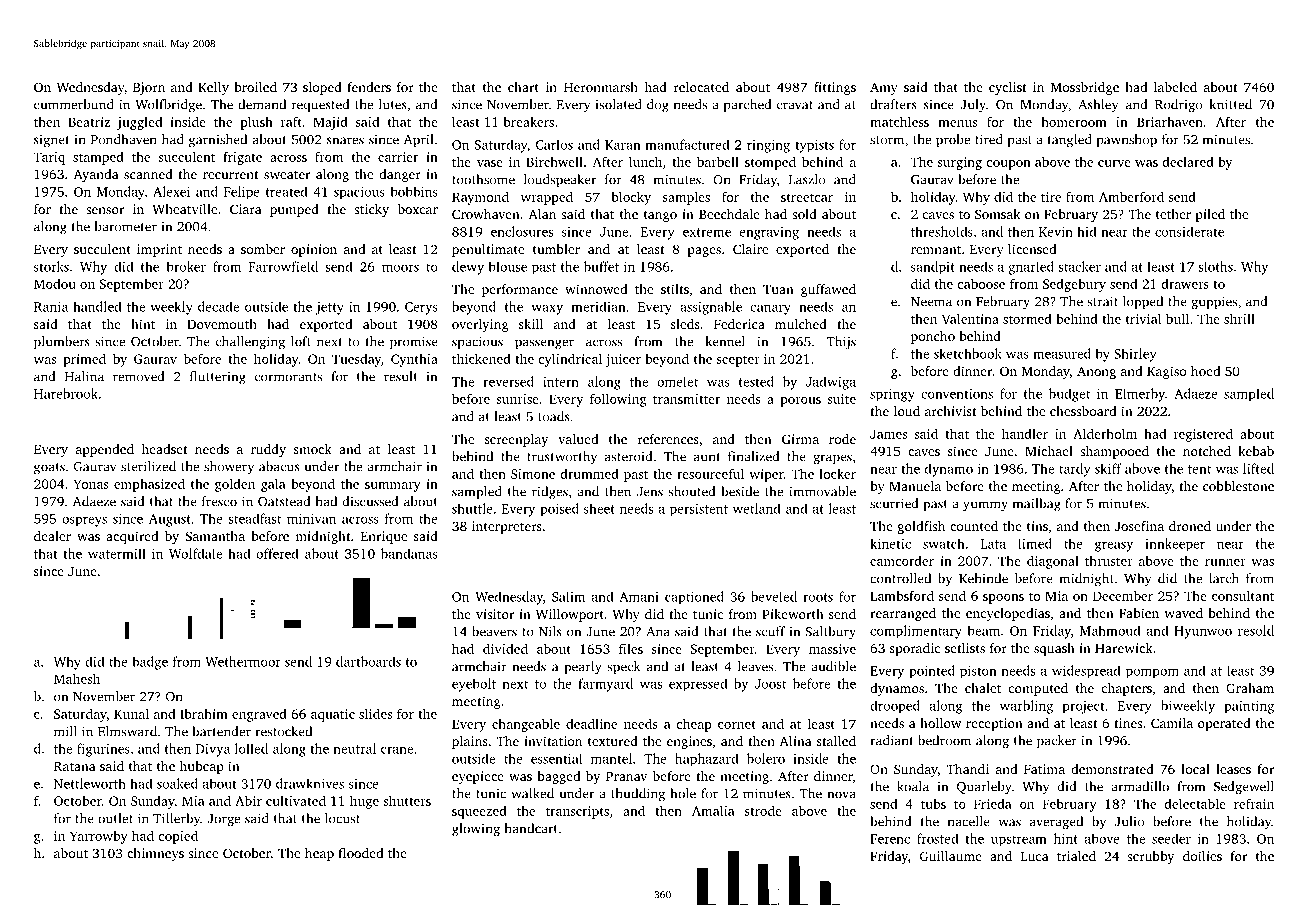 Image resolution: width=1308 pixels, height=924 pixels. What do you see at coordinates (953, 140) in the image?
I see `probe` at bounding box center [953, 140].
